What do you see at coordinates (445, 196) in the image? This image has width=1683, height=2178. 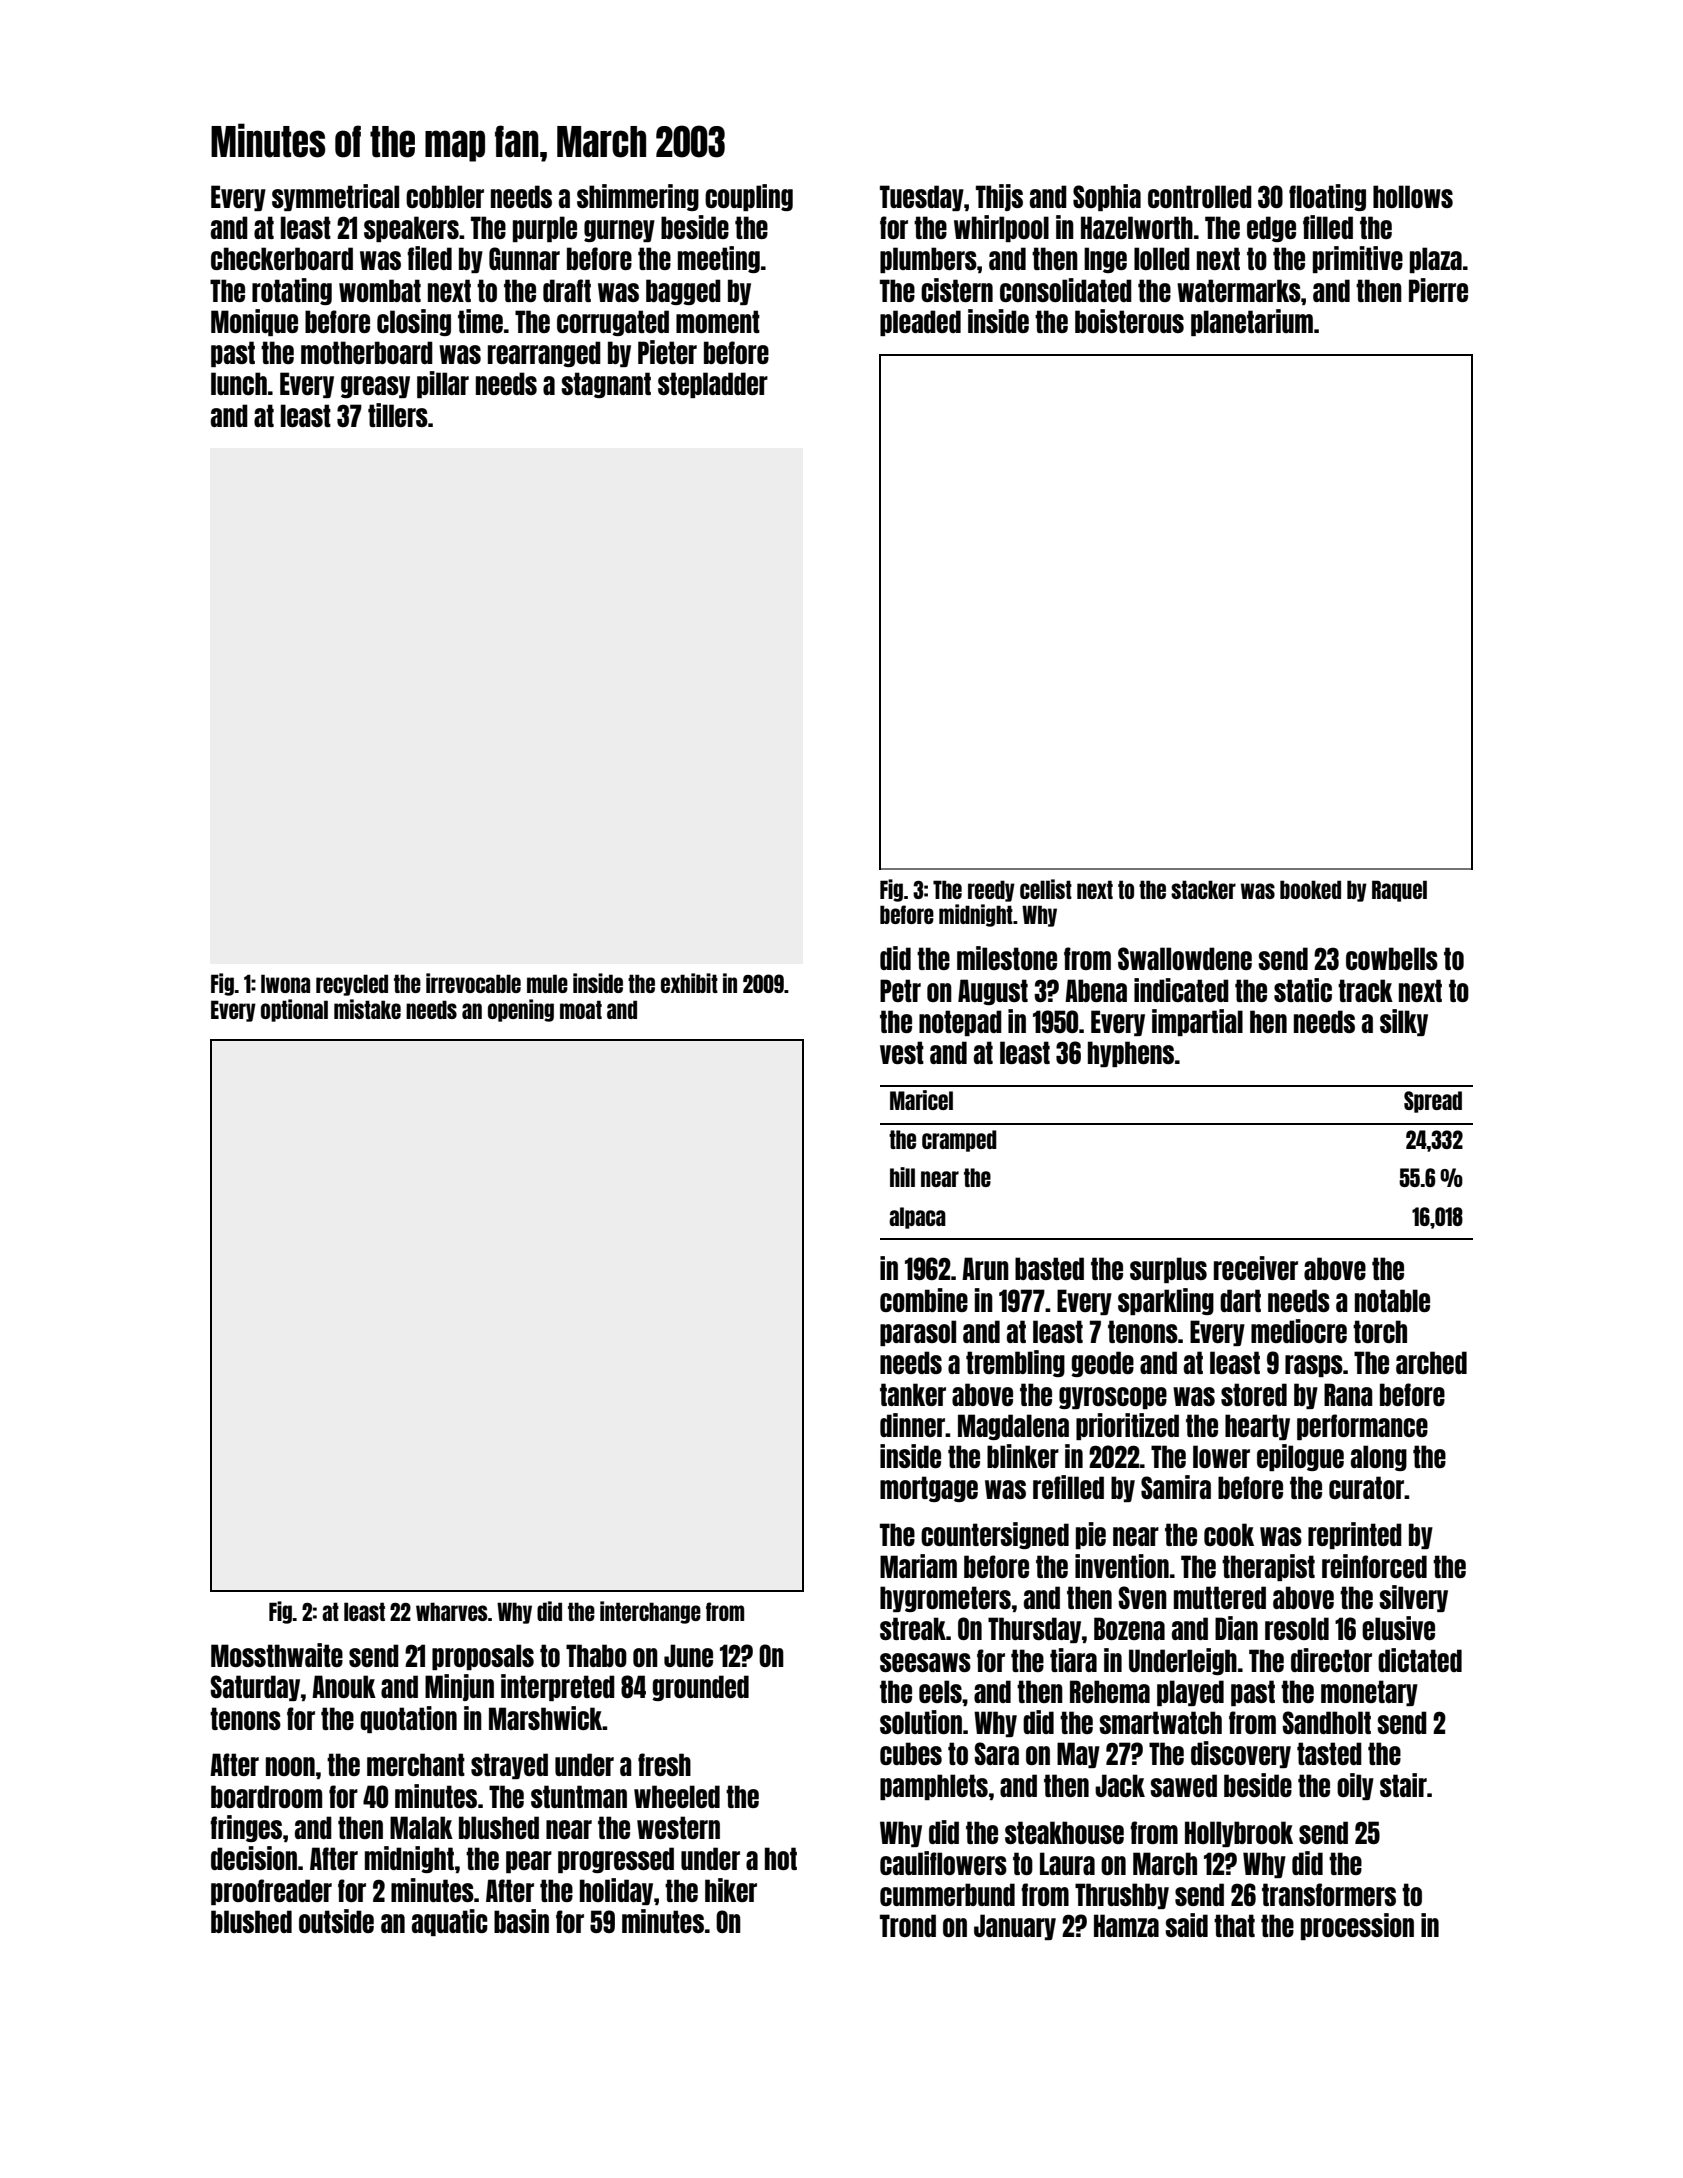 I see `cobbler` at bounding box center [445, 196].
